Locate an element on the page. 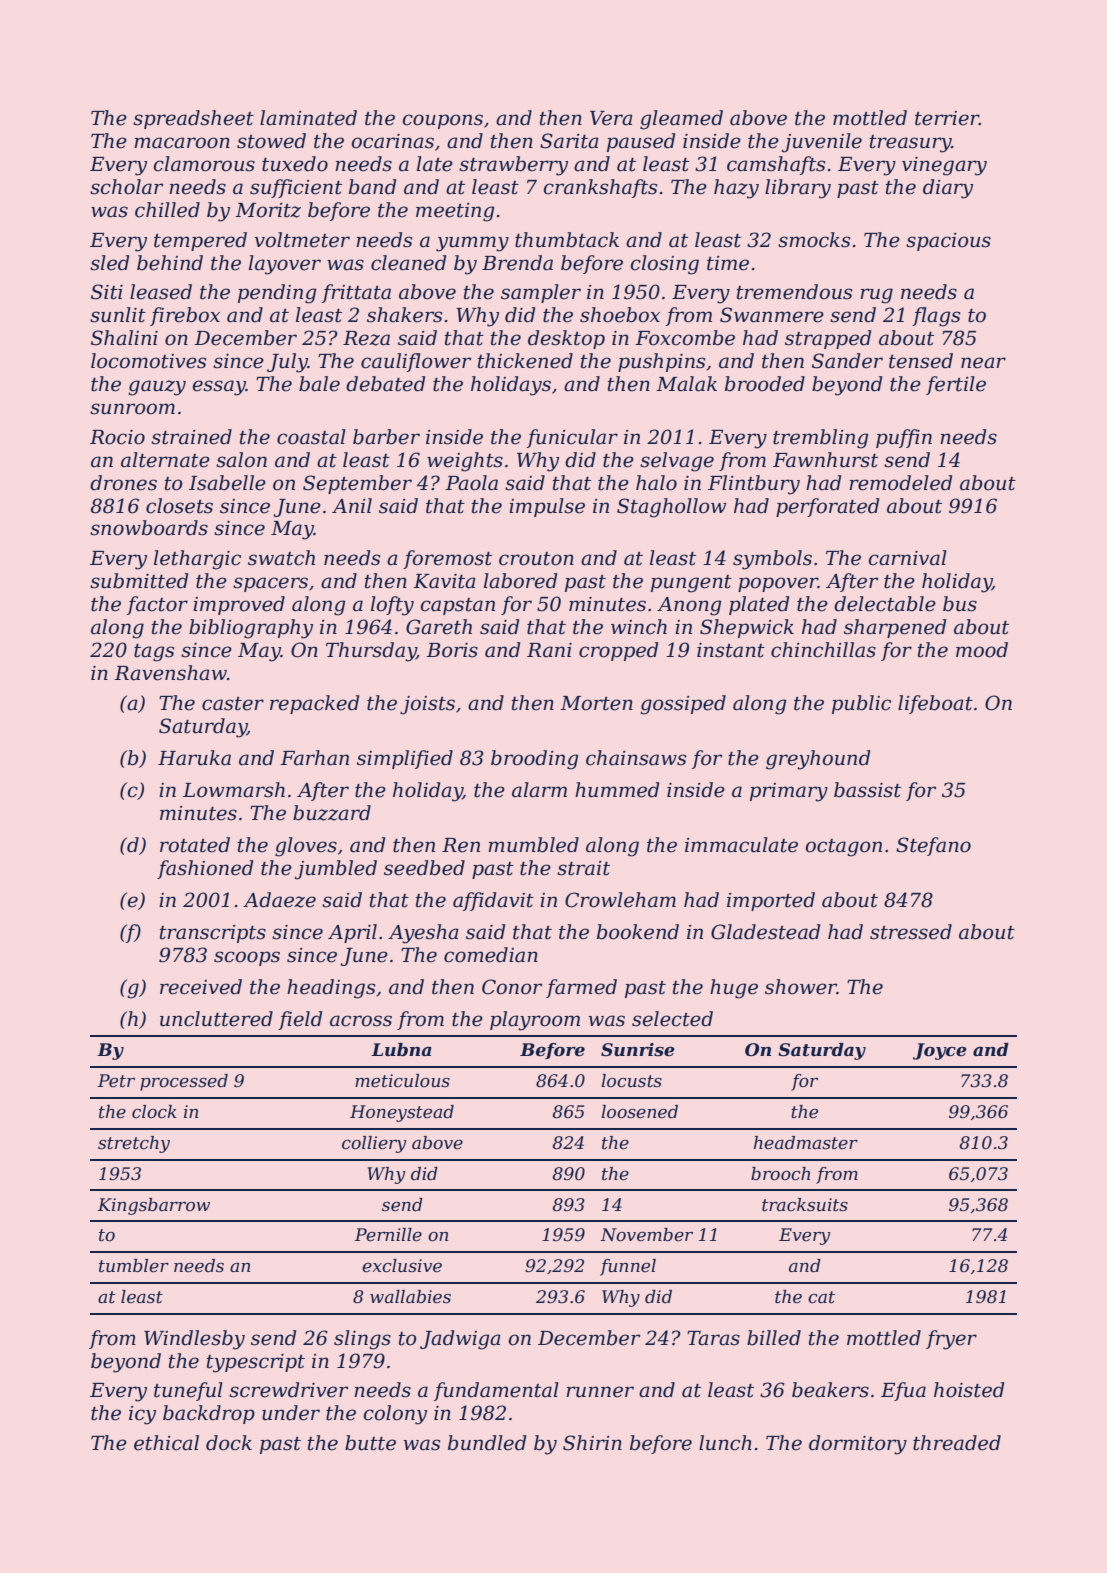 This image has height=1573, width=1107. Vera is located at coordinates (611, 118).
